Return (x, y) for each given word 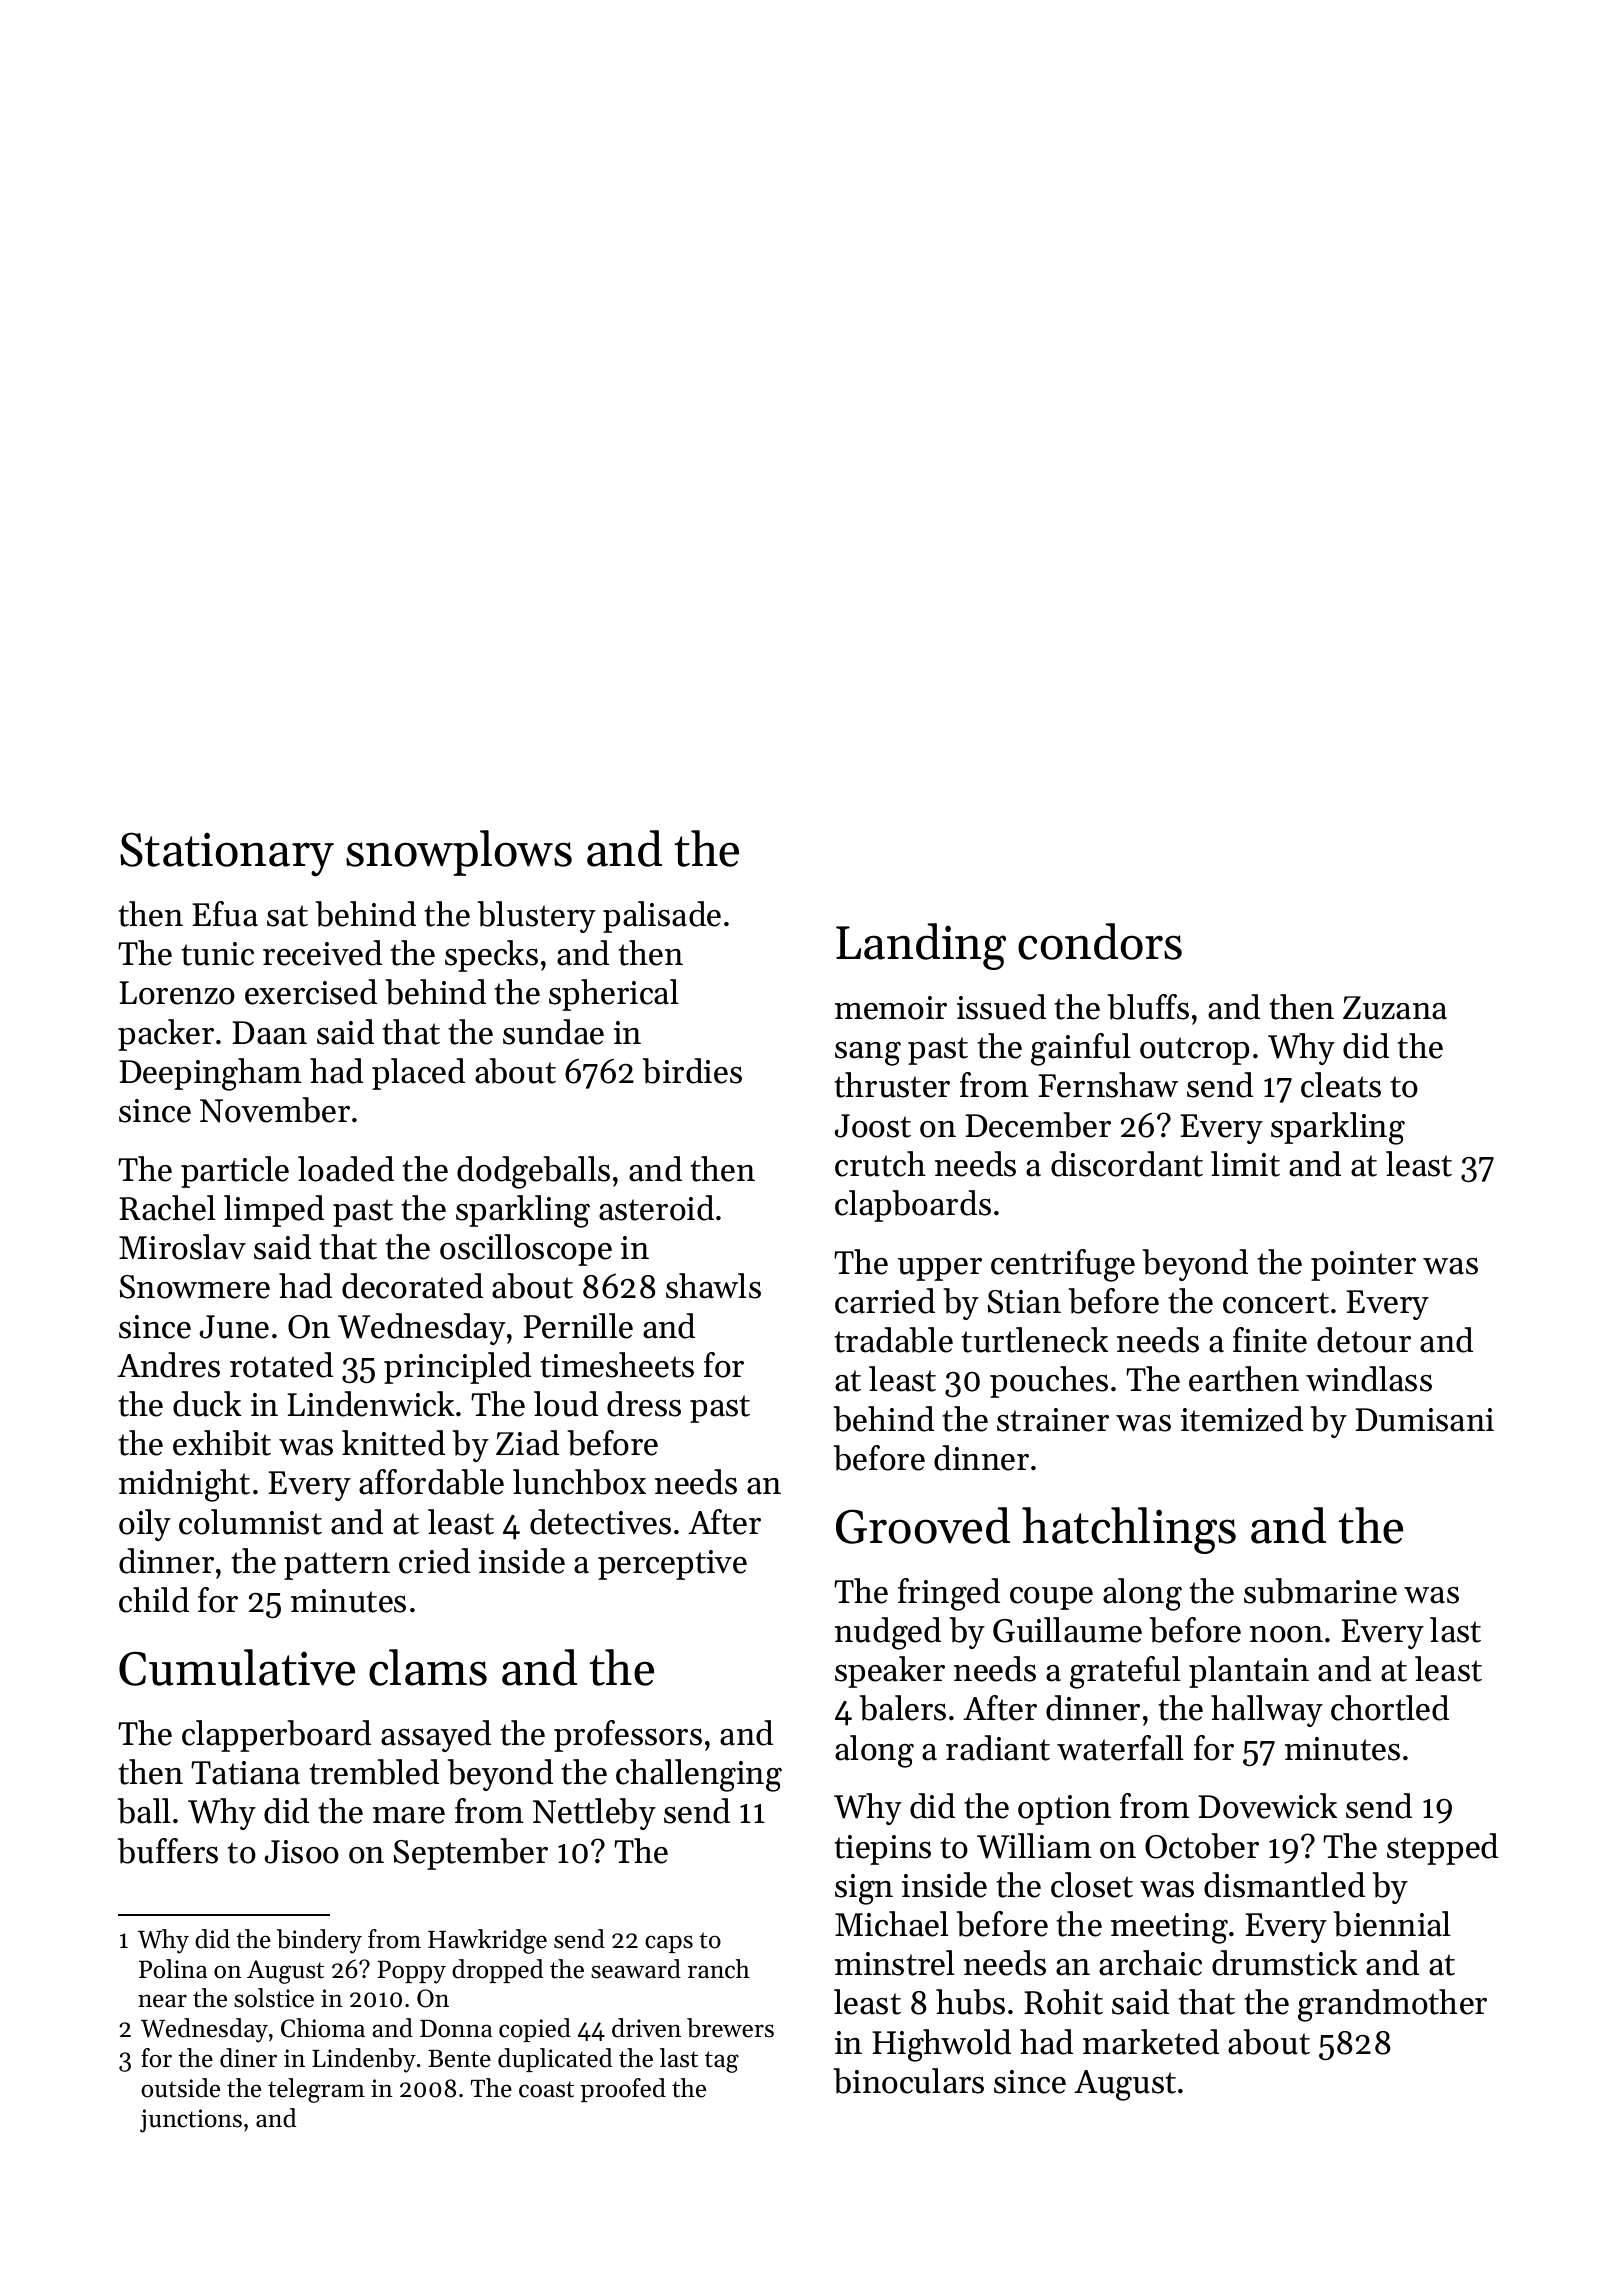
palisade (662, 917)
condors (1100, 941)
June (234, 1327)
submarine (1320, 1591)
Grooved (923, 1525)
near (162, 2001)
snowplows (459, 853)
